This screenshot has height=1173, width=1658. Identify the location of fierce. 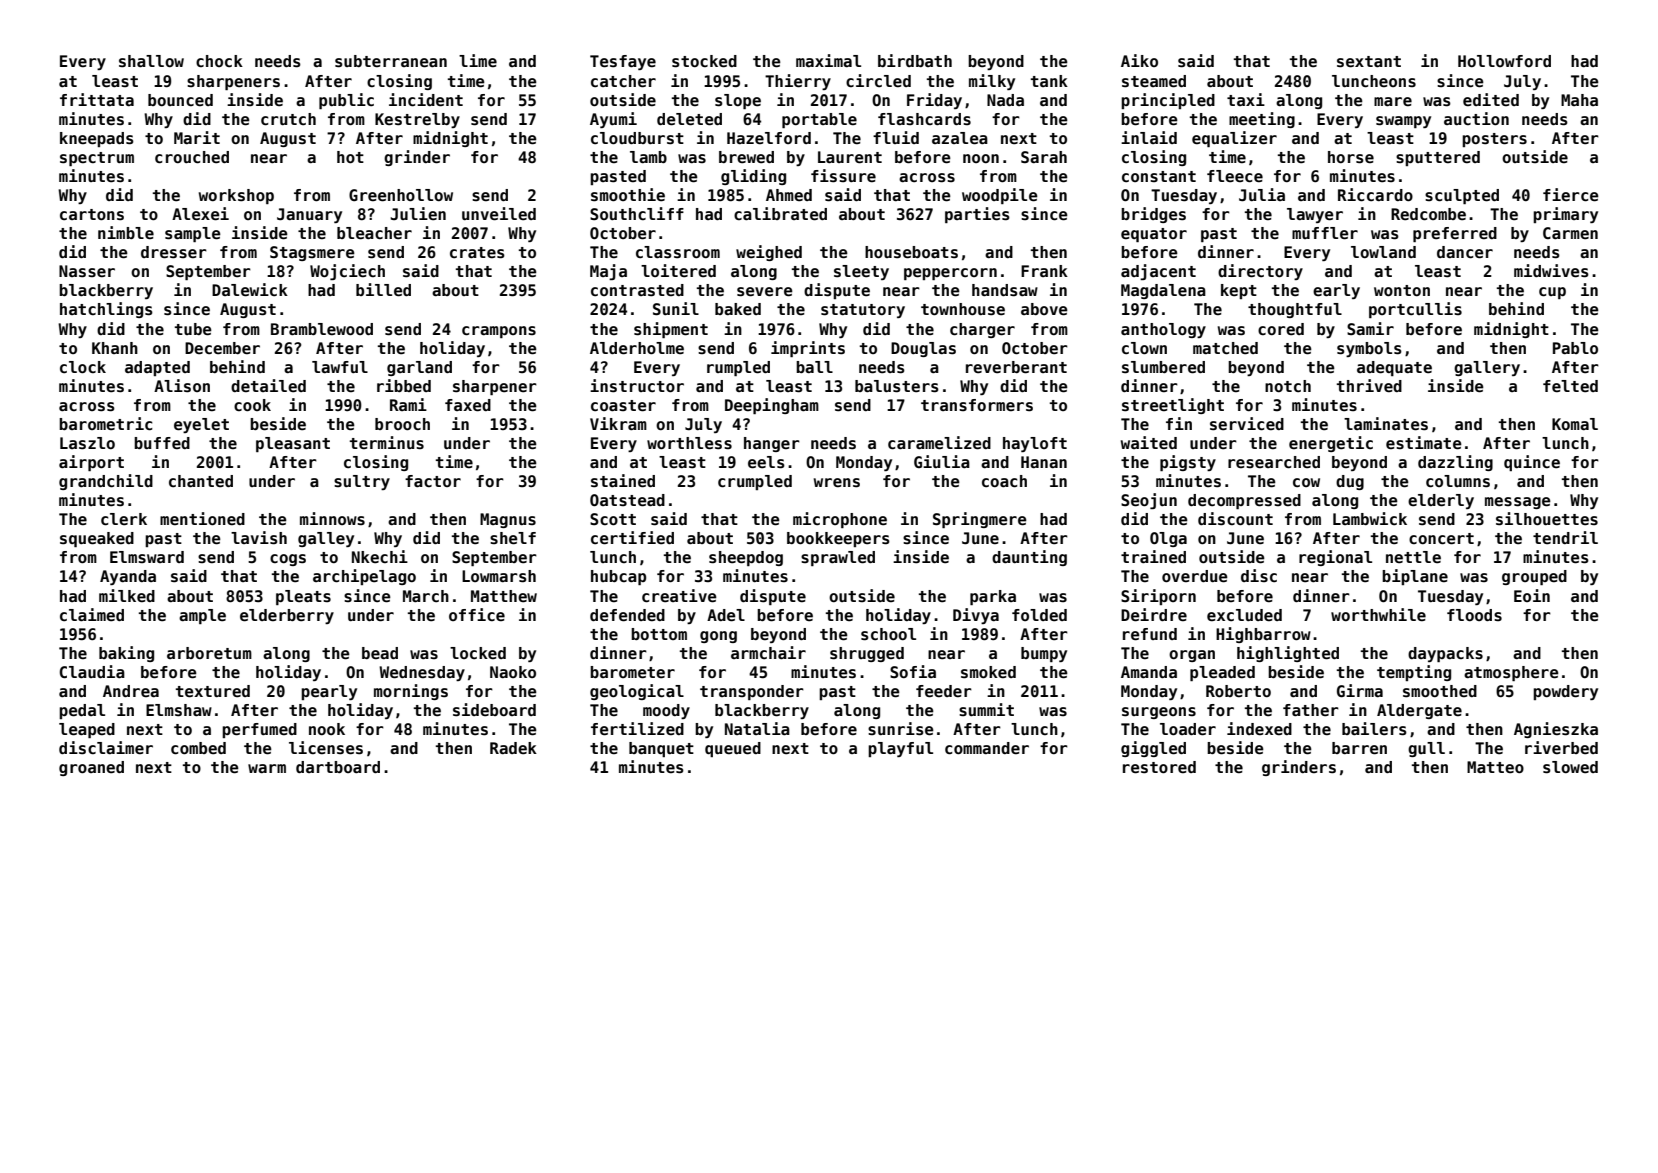
(1571, 195).
